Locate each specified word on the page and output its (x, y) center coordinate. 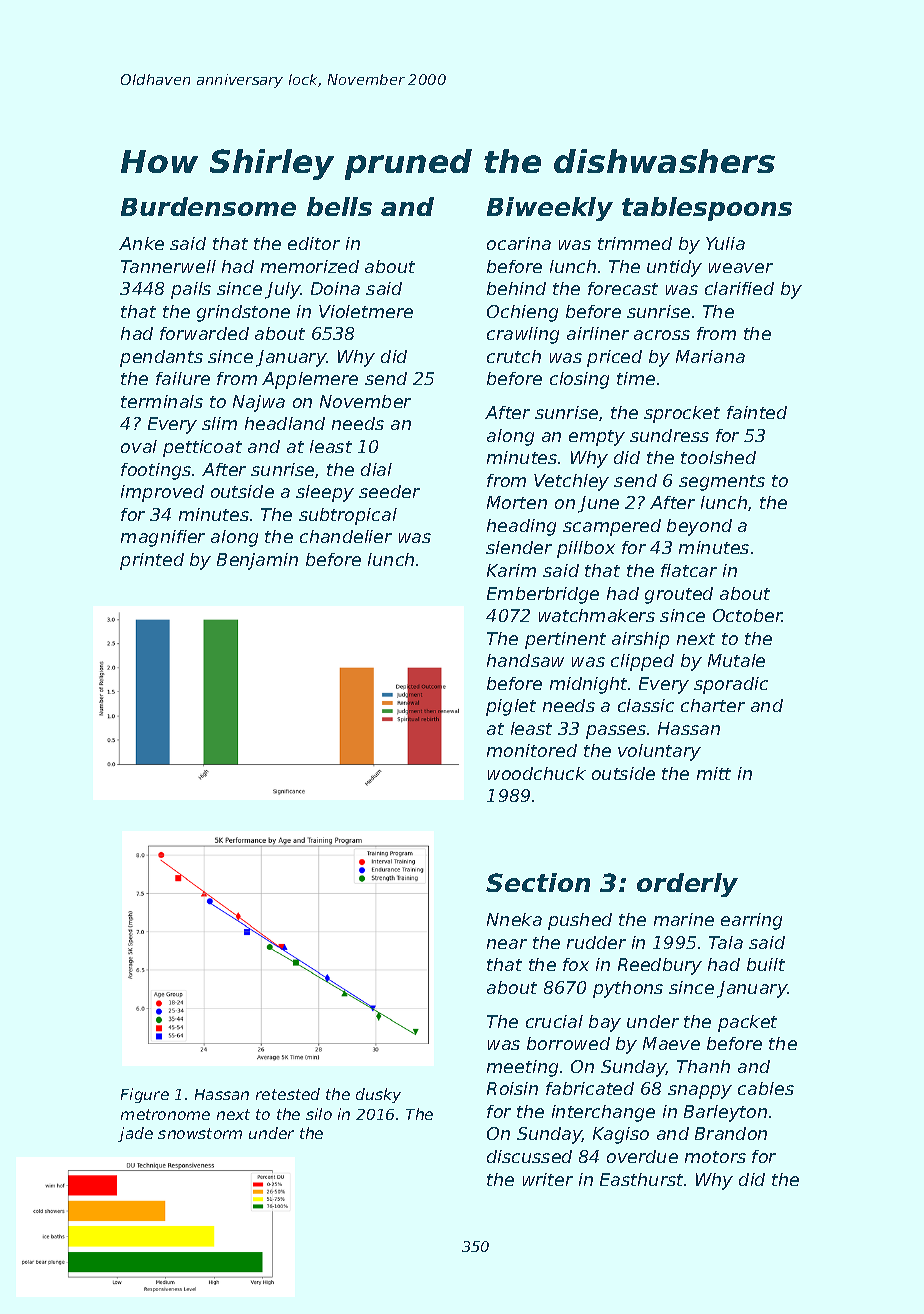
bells (339, 206)
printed (152, 561)
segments (722, 483)
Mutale (736, 660)
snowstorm (200, 1133)
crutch (514, 356)
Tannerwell (168, 266)
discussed (529, 1156)
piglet (511, 707)
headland (285, 423)
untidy (674, 268)
